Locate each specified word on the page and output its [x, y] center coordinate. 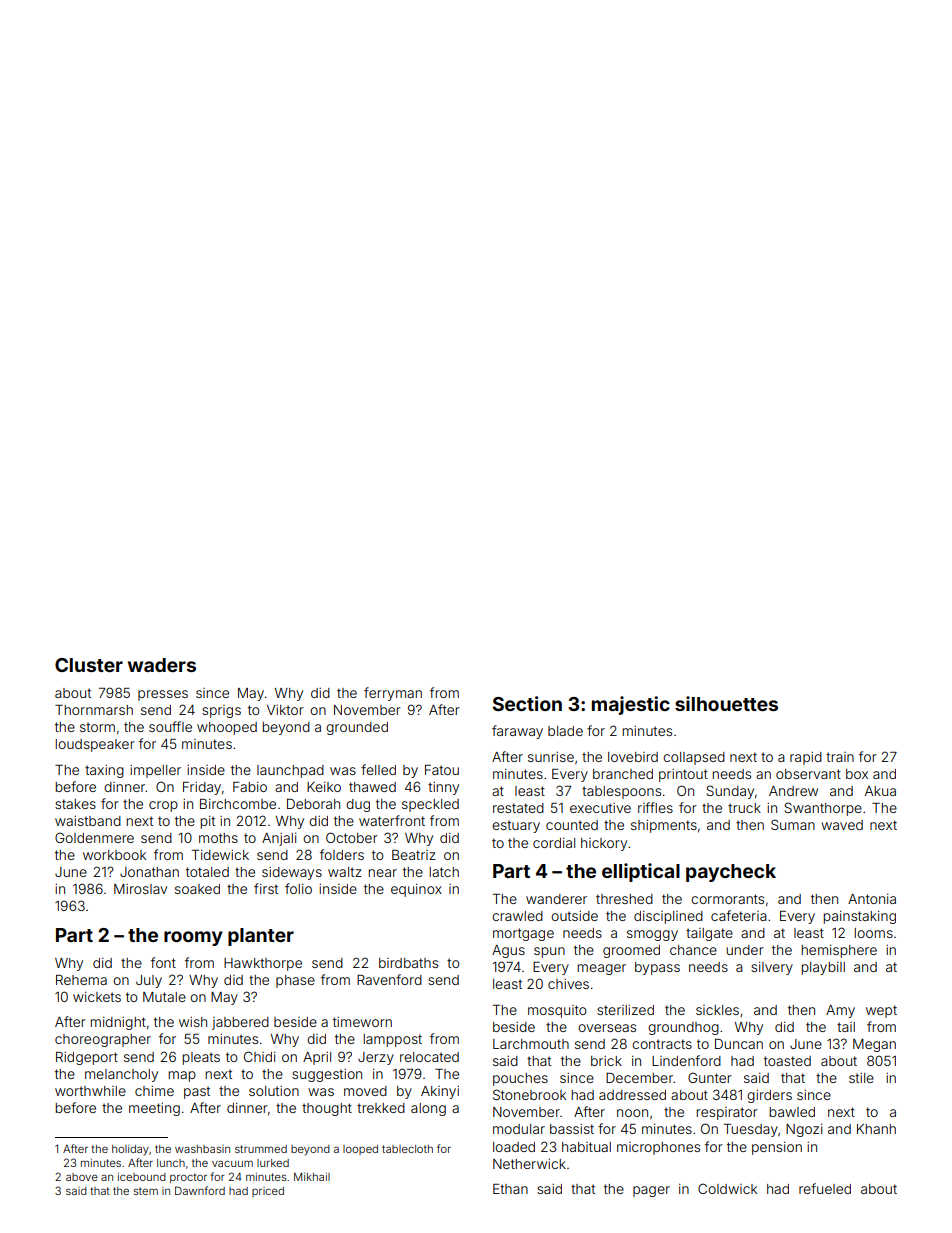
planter [261, 937]
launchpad [290, 771]
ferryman [393, 694]
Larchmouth [531, 1044]
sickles [717, 1010]
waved [842, 825]
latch [444, 872]
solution [274, 1091]
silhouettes [726, 703]
